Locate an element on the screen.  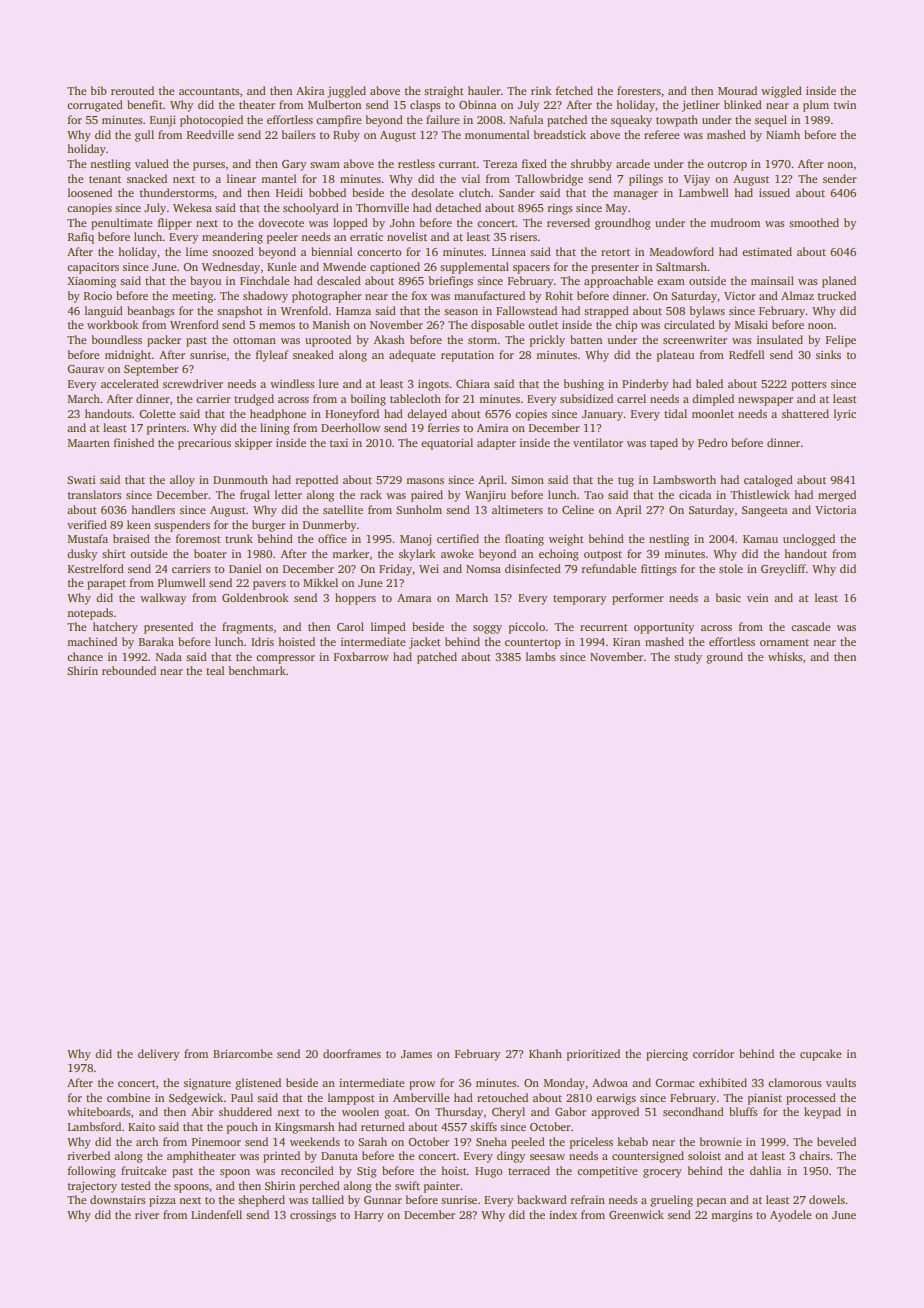
downstairs is located at coordinates (117, 1199).
